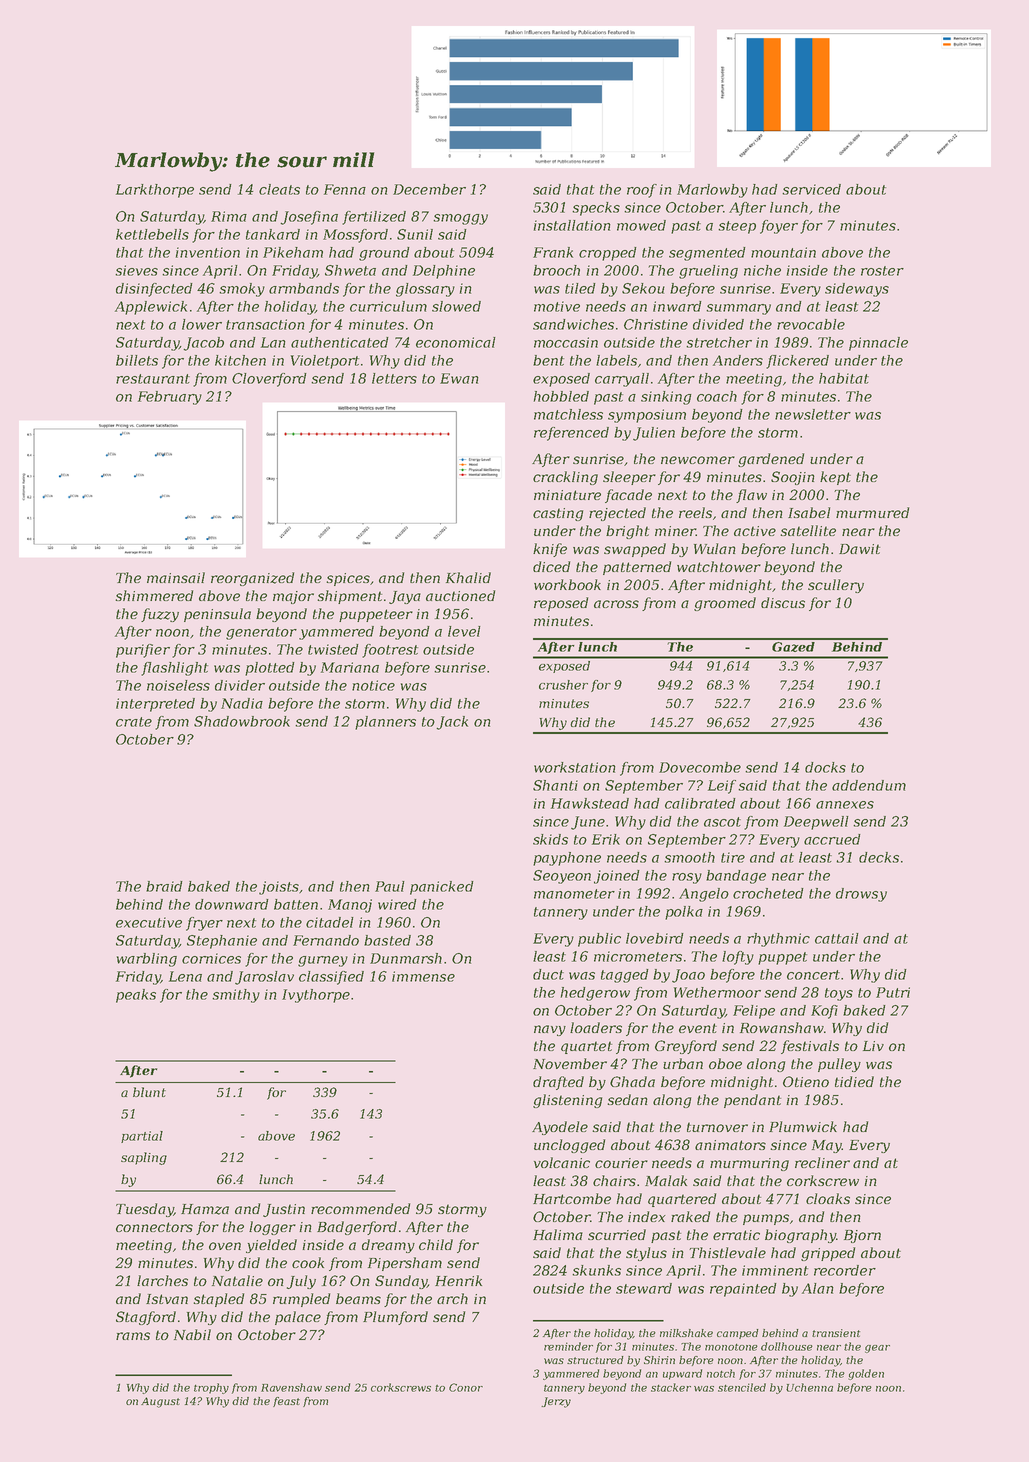 The height and width of the screenshot is (1462, 1029). I want to click on Nadia, so click(242, 703).
